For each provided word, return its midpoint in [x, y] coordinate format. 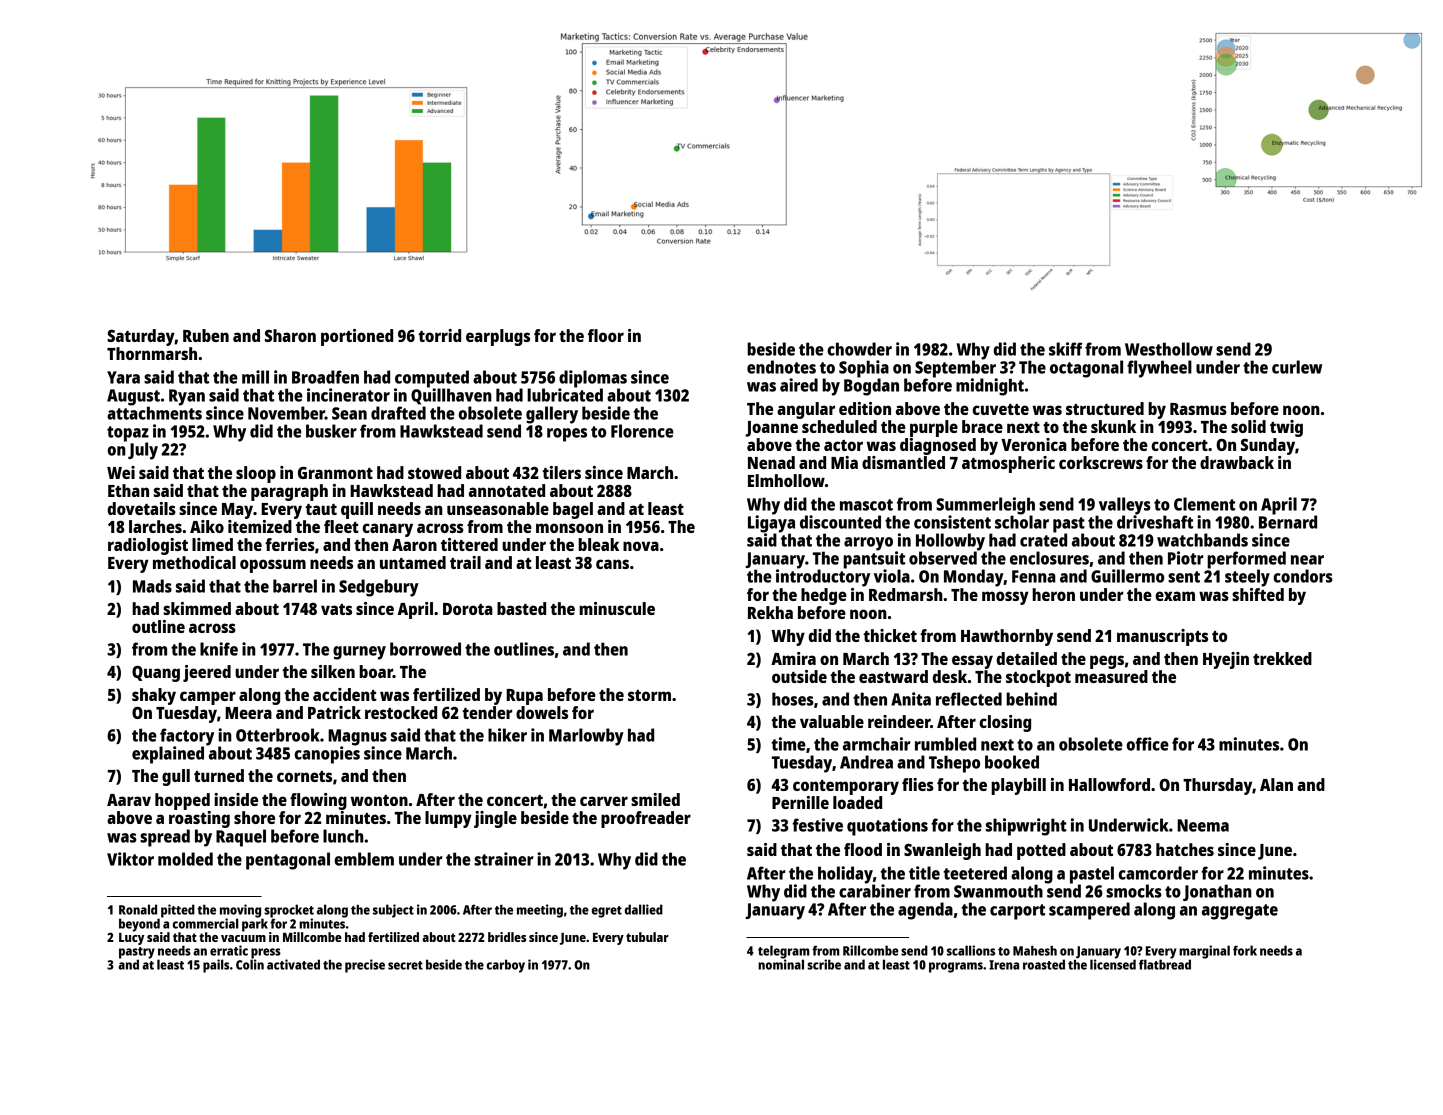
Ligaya [771, 524]
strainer [503, 859]
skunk [1113, 426]
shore [254, 817]
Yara [123, 377]
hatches [1185, 849]
